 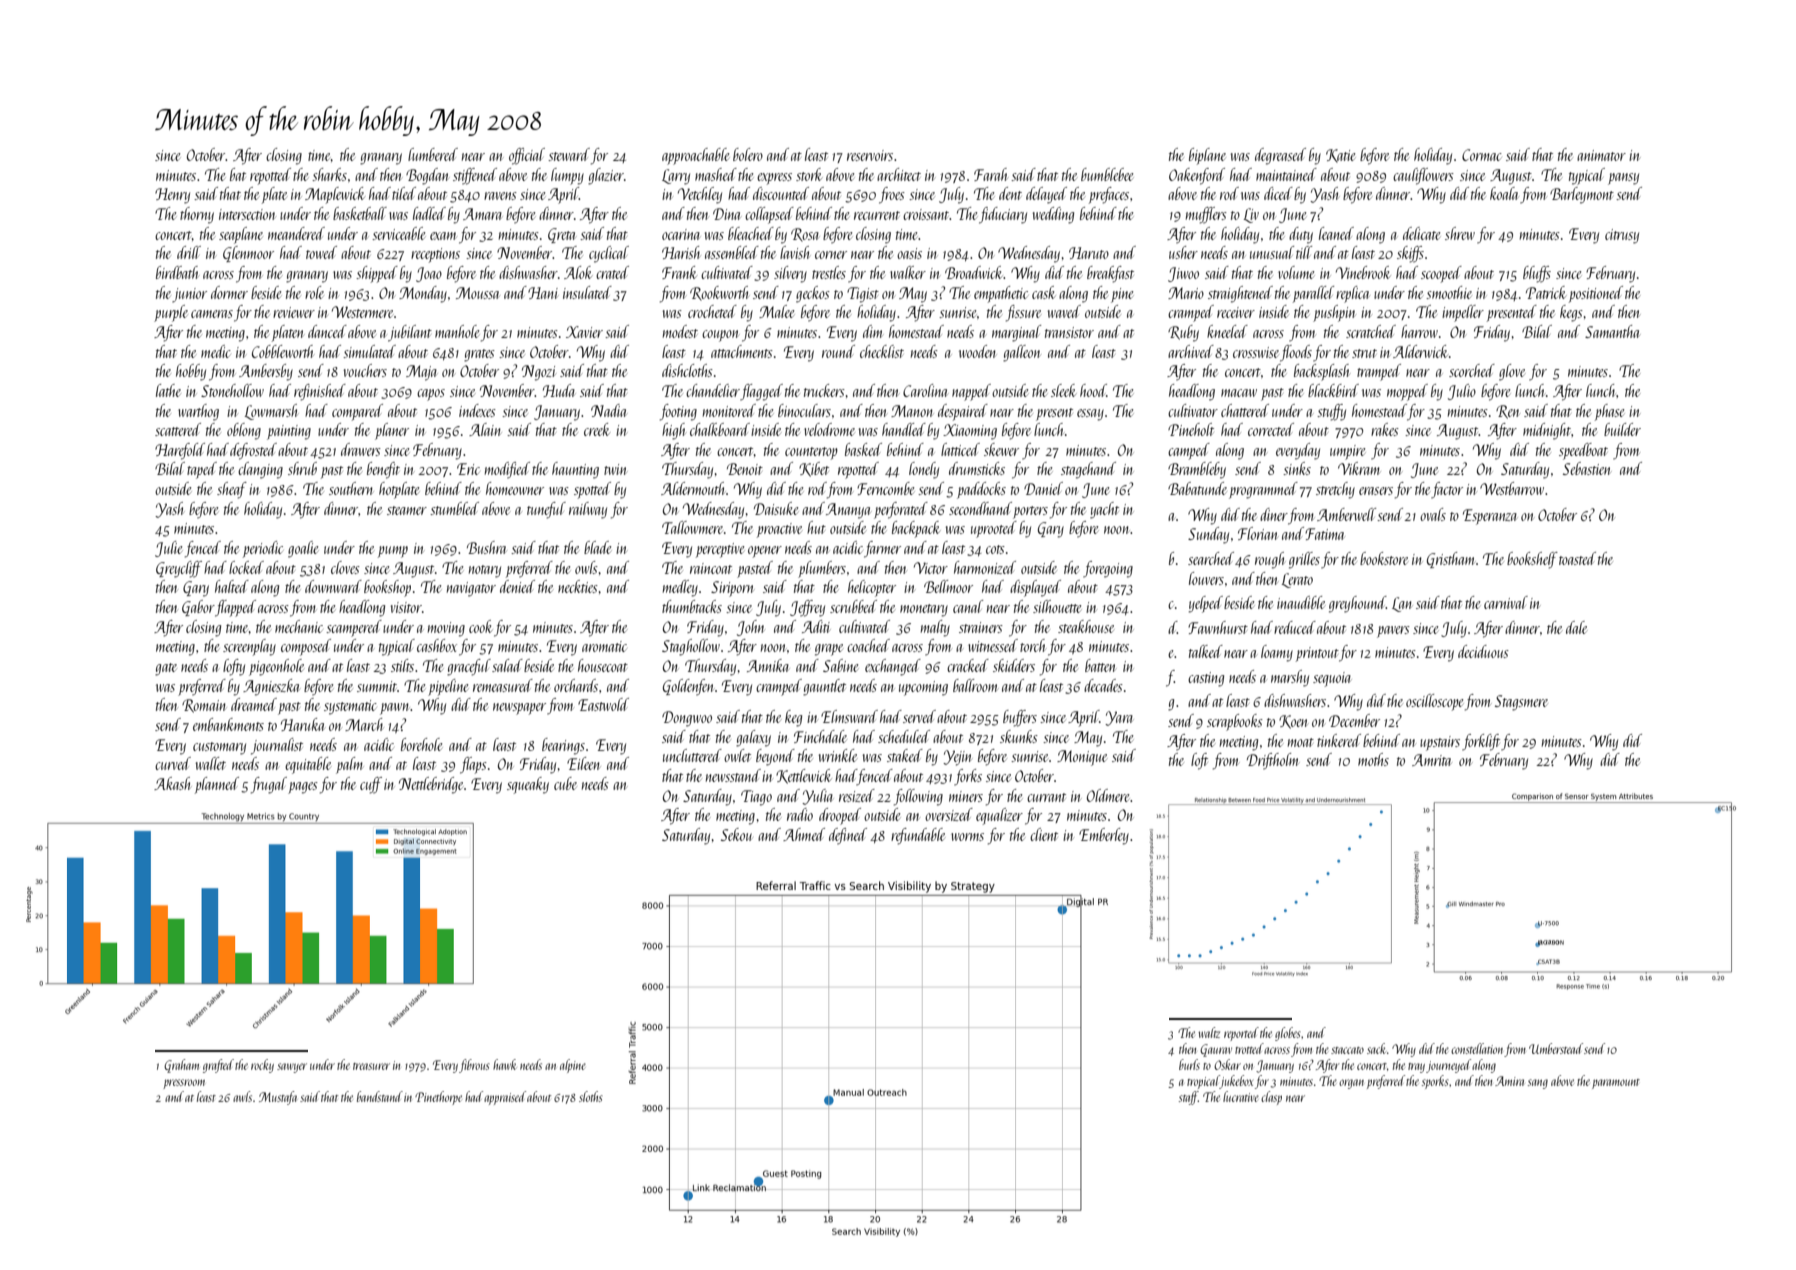 What do you see at coordinates (985, 567) in the document?
I see `harmonized` at bounding box center [985, 567].
